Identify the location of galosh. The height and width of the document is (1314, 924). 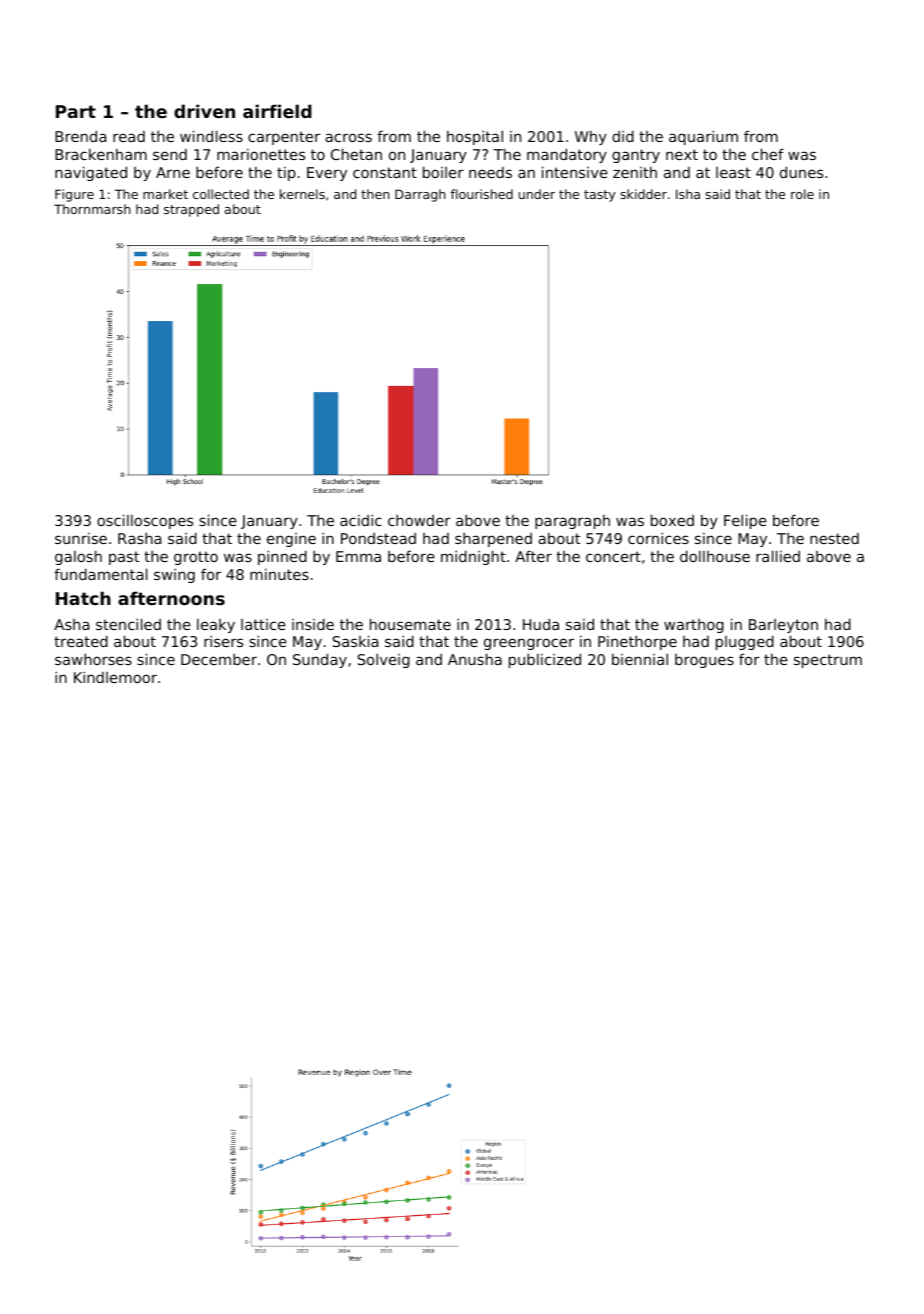
(78, 557).
